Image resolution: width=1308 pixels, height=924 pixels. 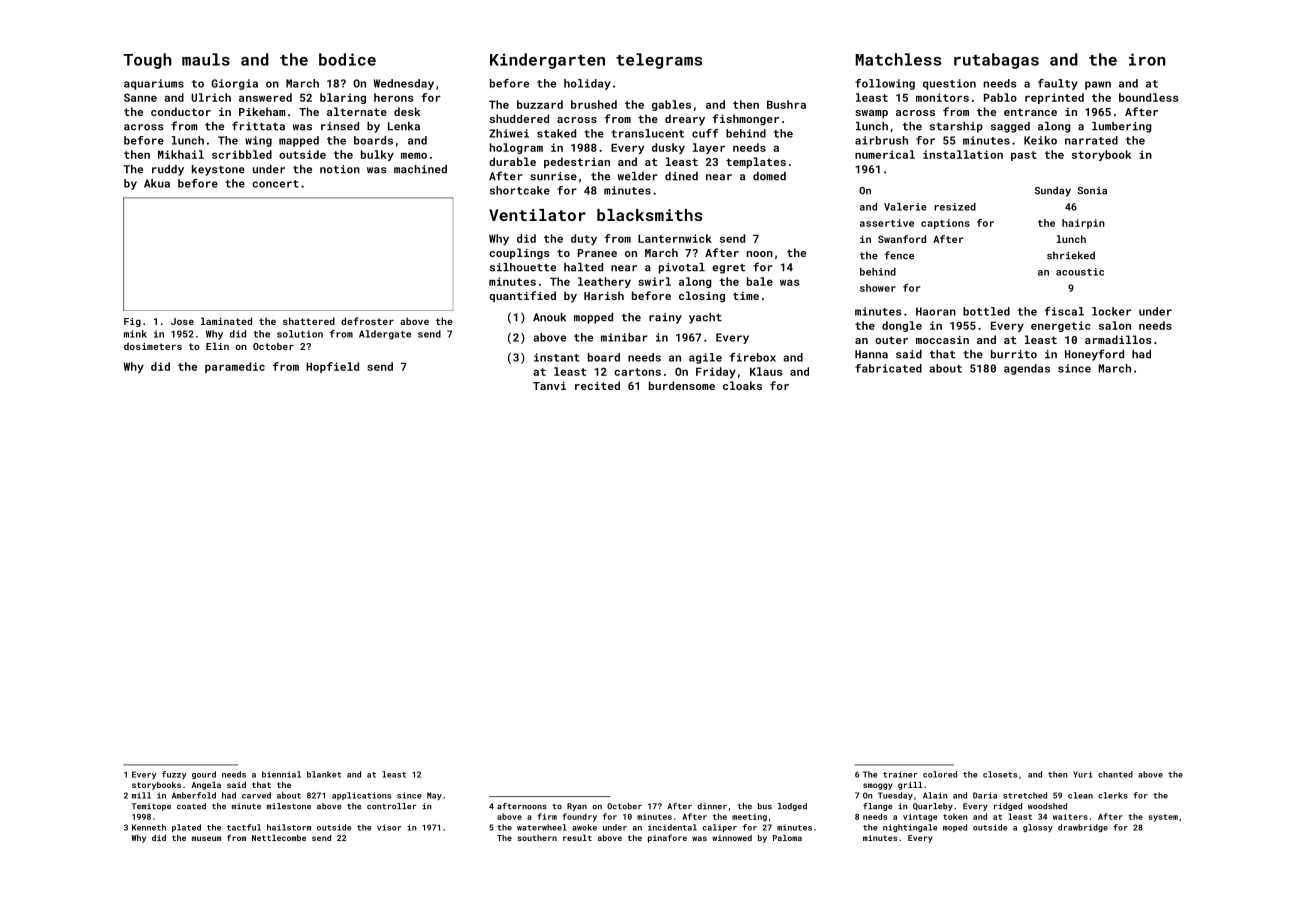 What do you see at coordinates (786, 104) in the screenshot?
I see `Bushra` at bounding box center [786, 104].
